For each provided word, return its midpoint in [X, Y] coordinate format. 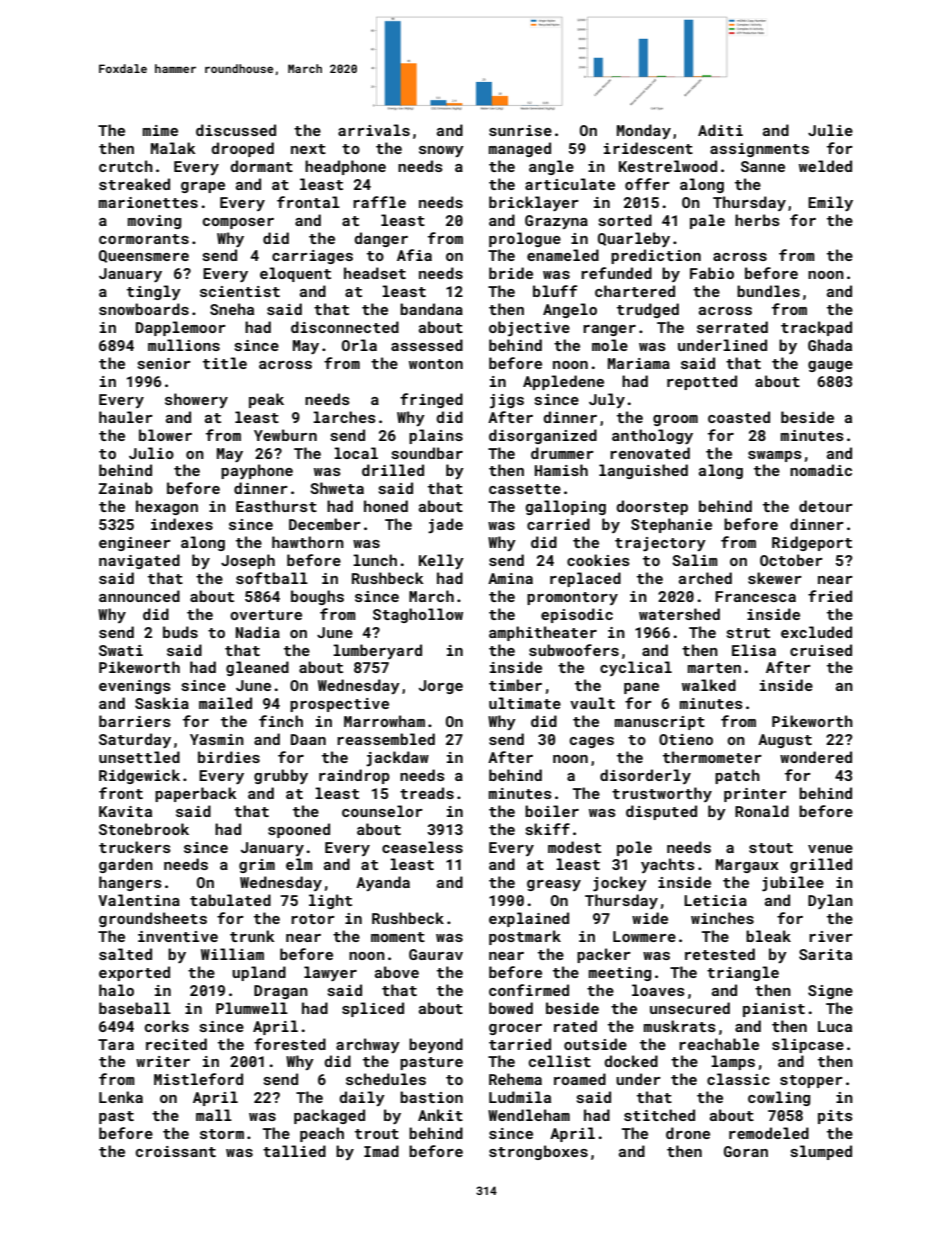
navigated [139, 561]
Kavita [125, 811]
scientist [240, 291]
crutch [126, 166]
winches [722, 918]
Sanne [763, 166]
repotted [702, 382]
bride [511, 273]
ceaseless [422, 847]
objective [529, 328]
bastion [431, 1097]
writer [163, 1061]
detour [826, 506]
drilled [393, 470]
